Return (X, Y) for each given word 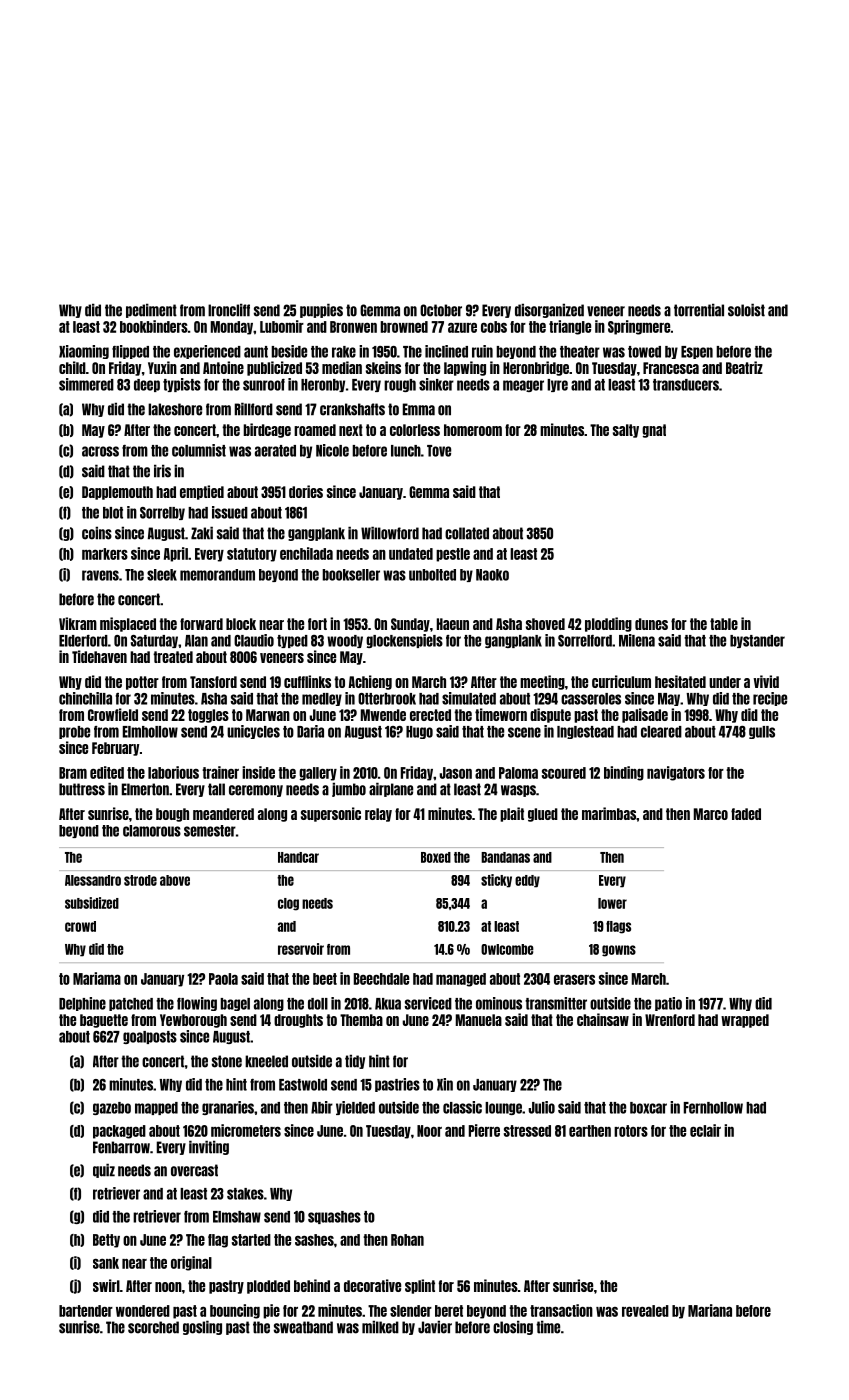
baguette (104, 1021)
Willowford (390, 533)
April (176, 554)
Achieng (370, 682)
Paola (223, 979)
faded (746, 814)
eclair (705, 1130)
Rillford (254, 409)
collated (467, 533)
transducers (686, 385)
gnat (654, 431)
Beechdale (381, 979)
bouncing (235, 1311)
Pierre (484, 1130)
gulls (762, 732)
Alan (196, 641)
